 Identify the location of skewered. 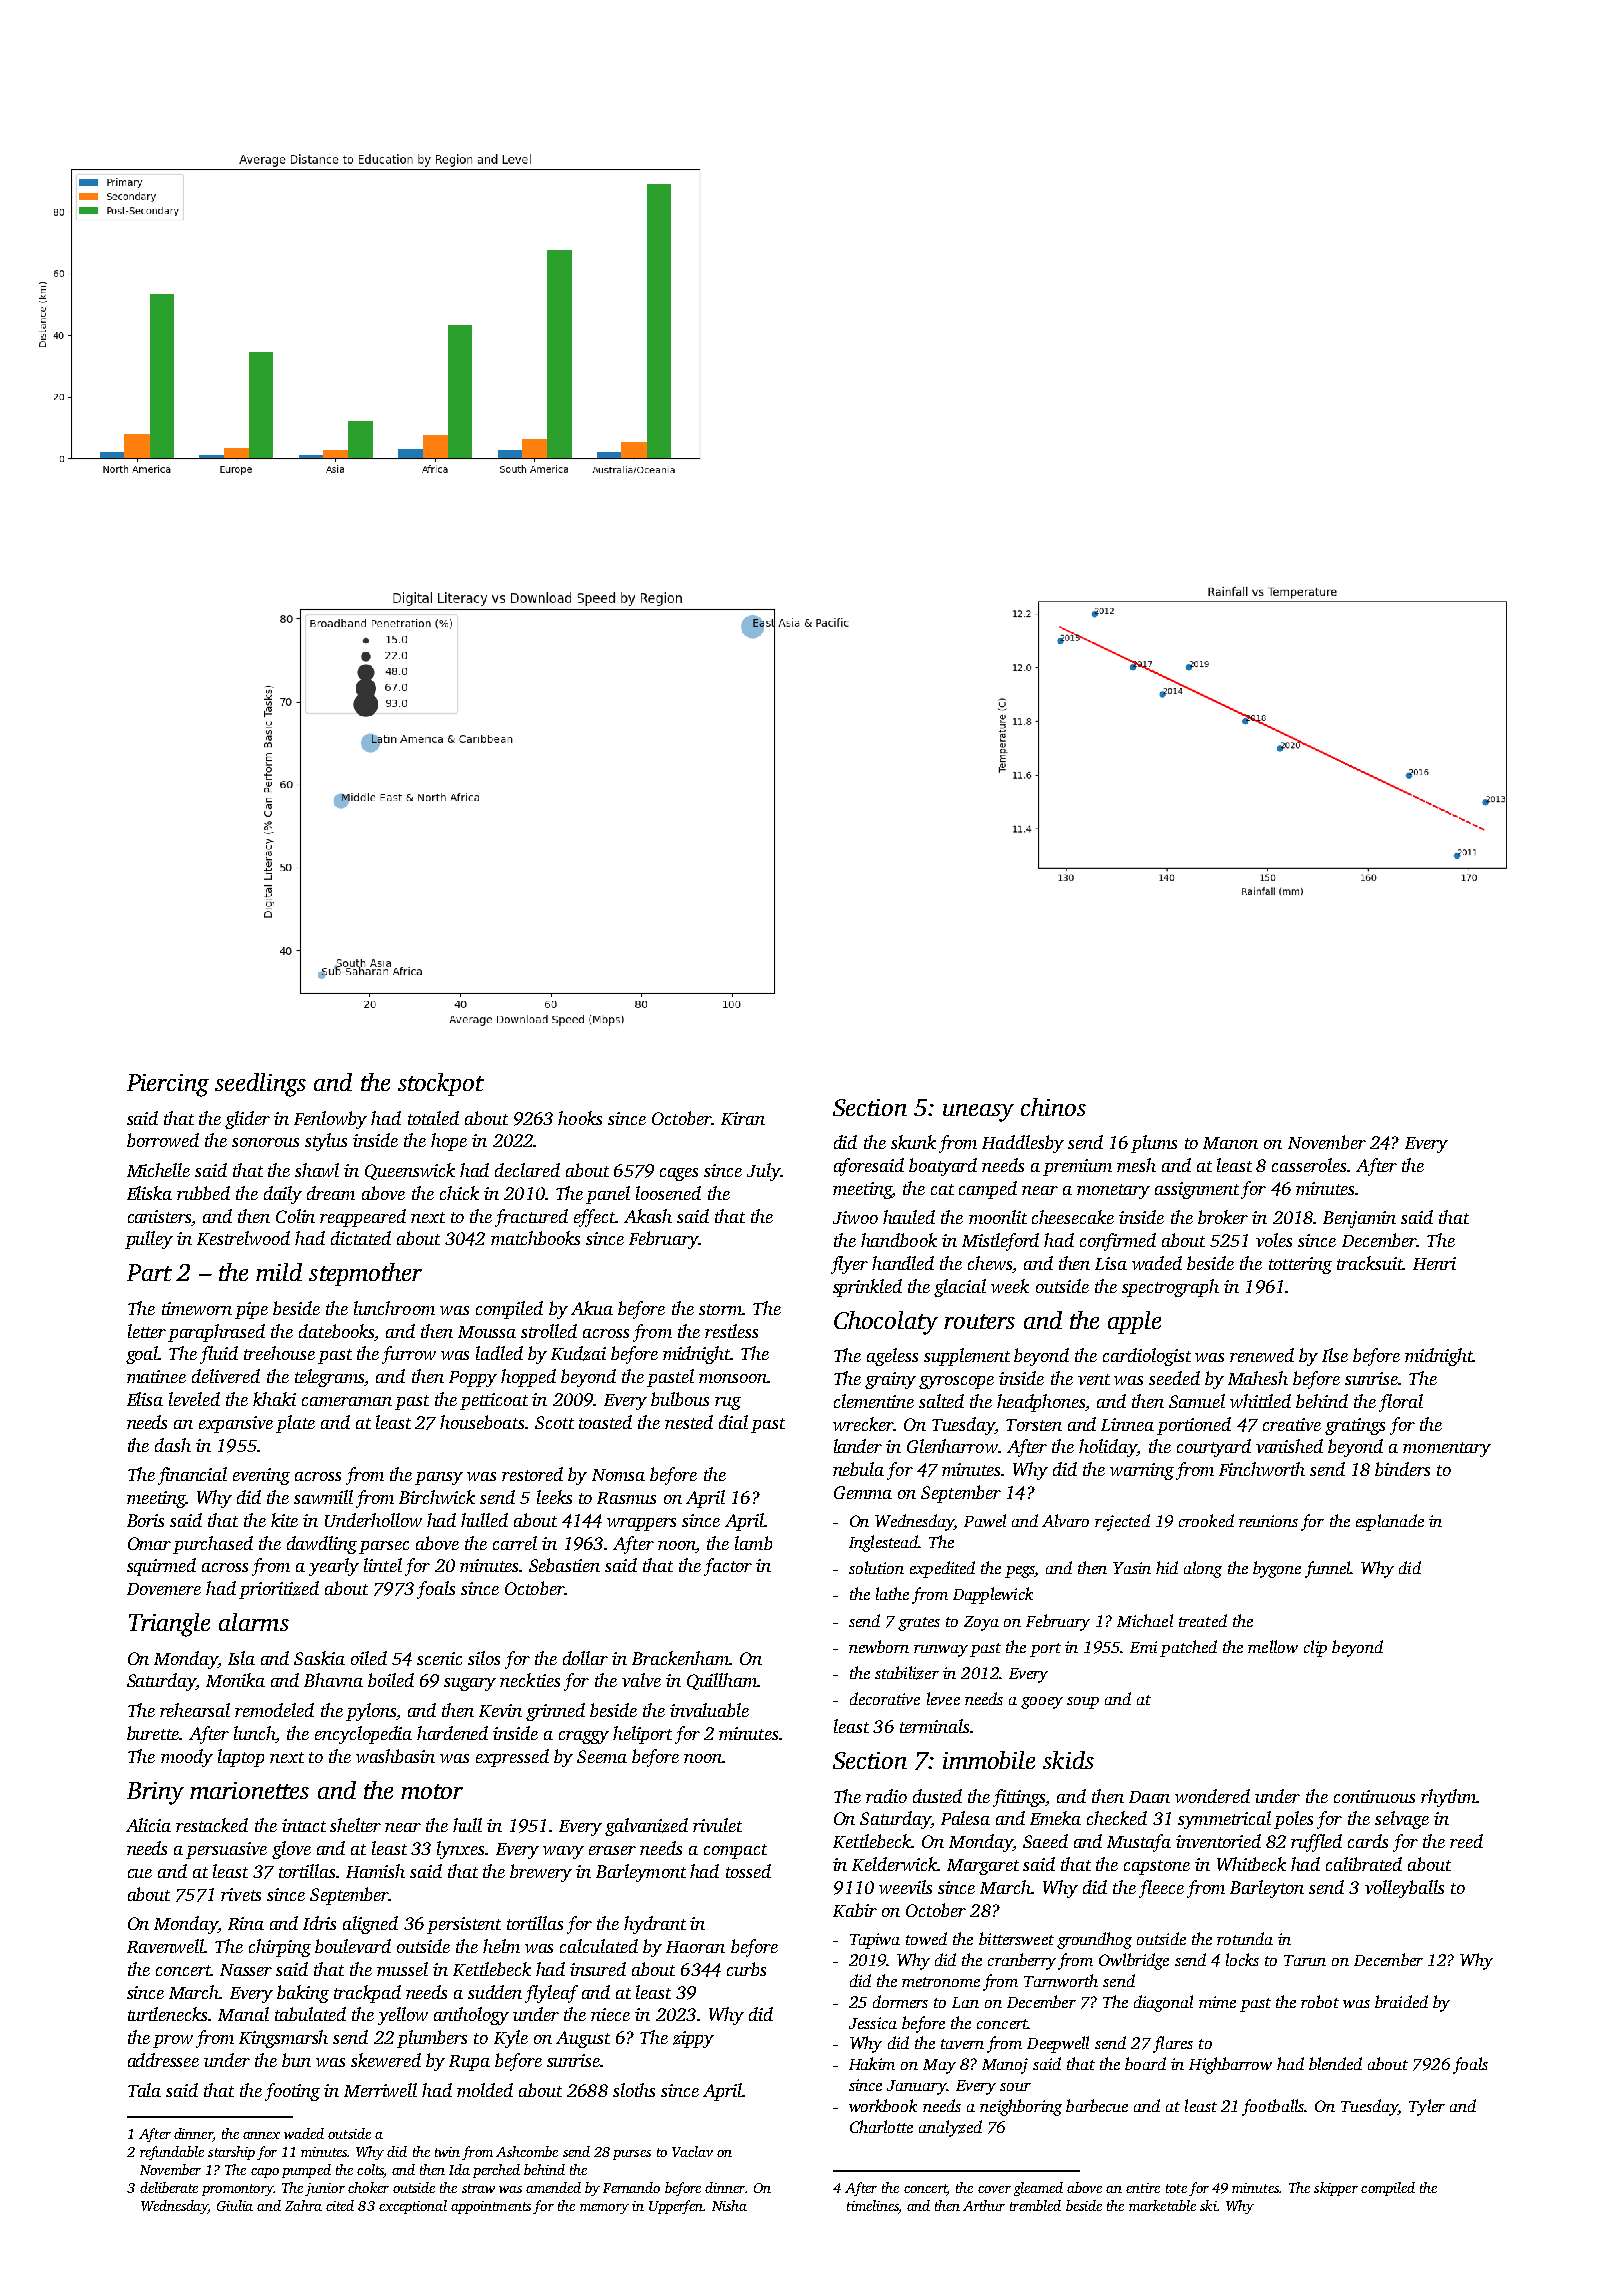
(386, 2060).
